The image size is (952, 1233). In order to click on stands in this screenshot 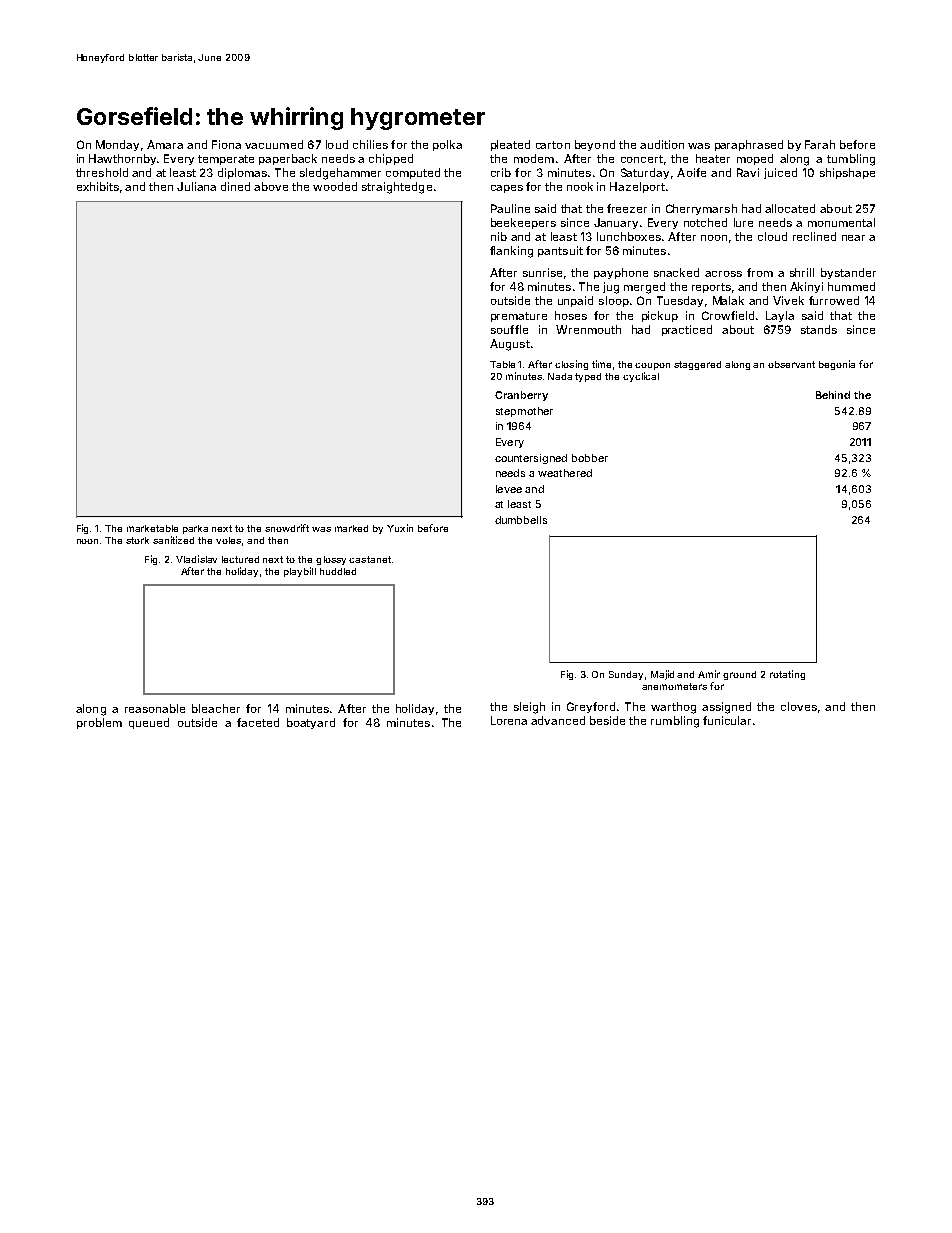, I will do `click(819, 329)`.
